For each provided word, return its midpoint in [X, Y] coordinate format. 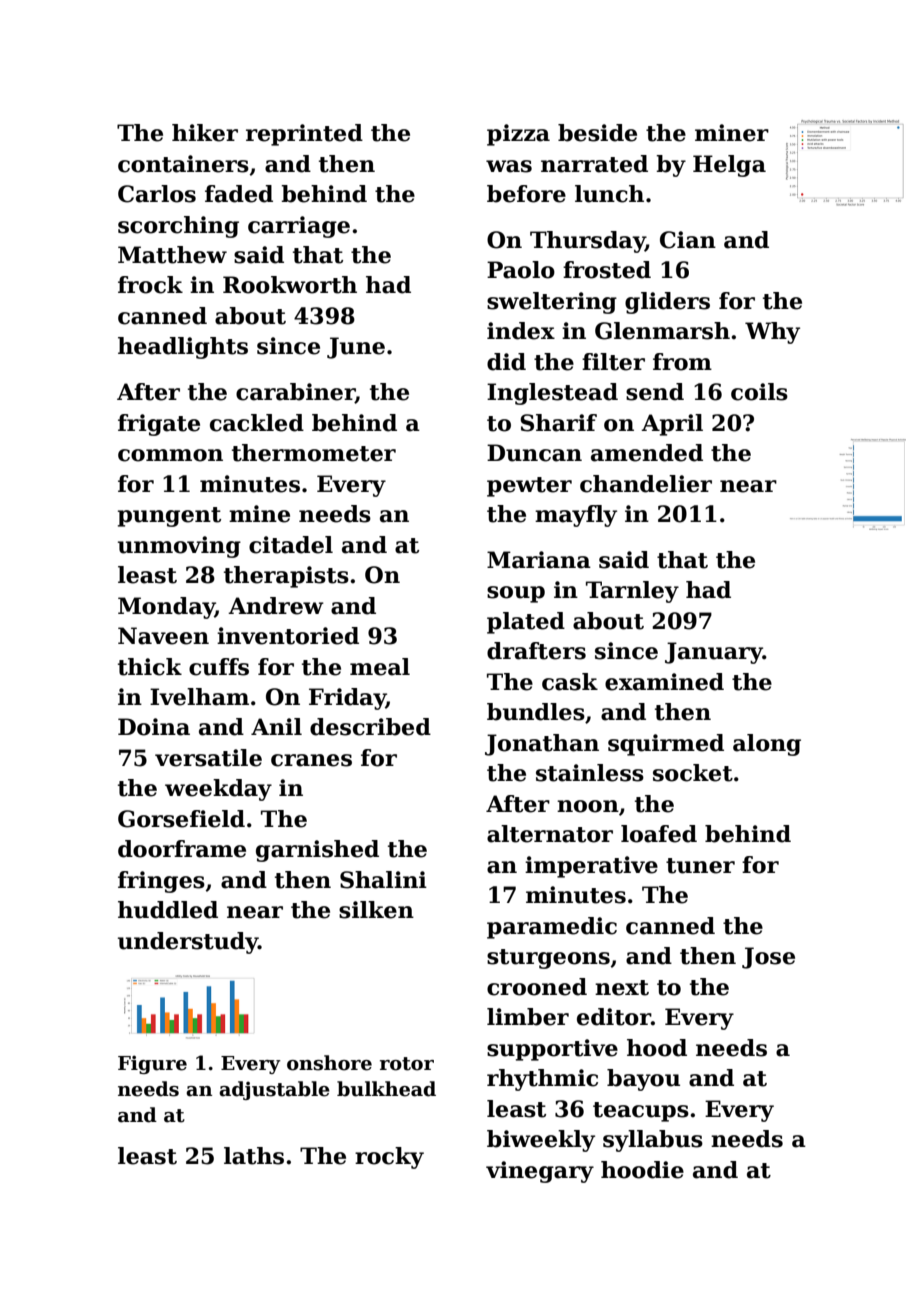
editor [614, 1017]
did [506, 362]
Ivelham [199, 697]
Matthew [172, 255]
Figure [152, 1064]
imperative [591, 867]
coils [759, 392]
